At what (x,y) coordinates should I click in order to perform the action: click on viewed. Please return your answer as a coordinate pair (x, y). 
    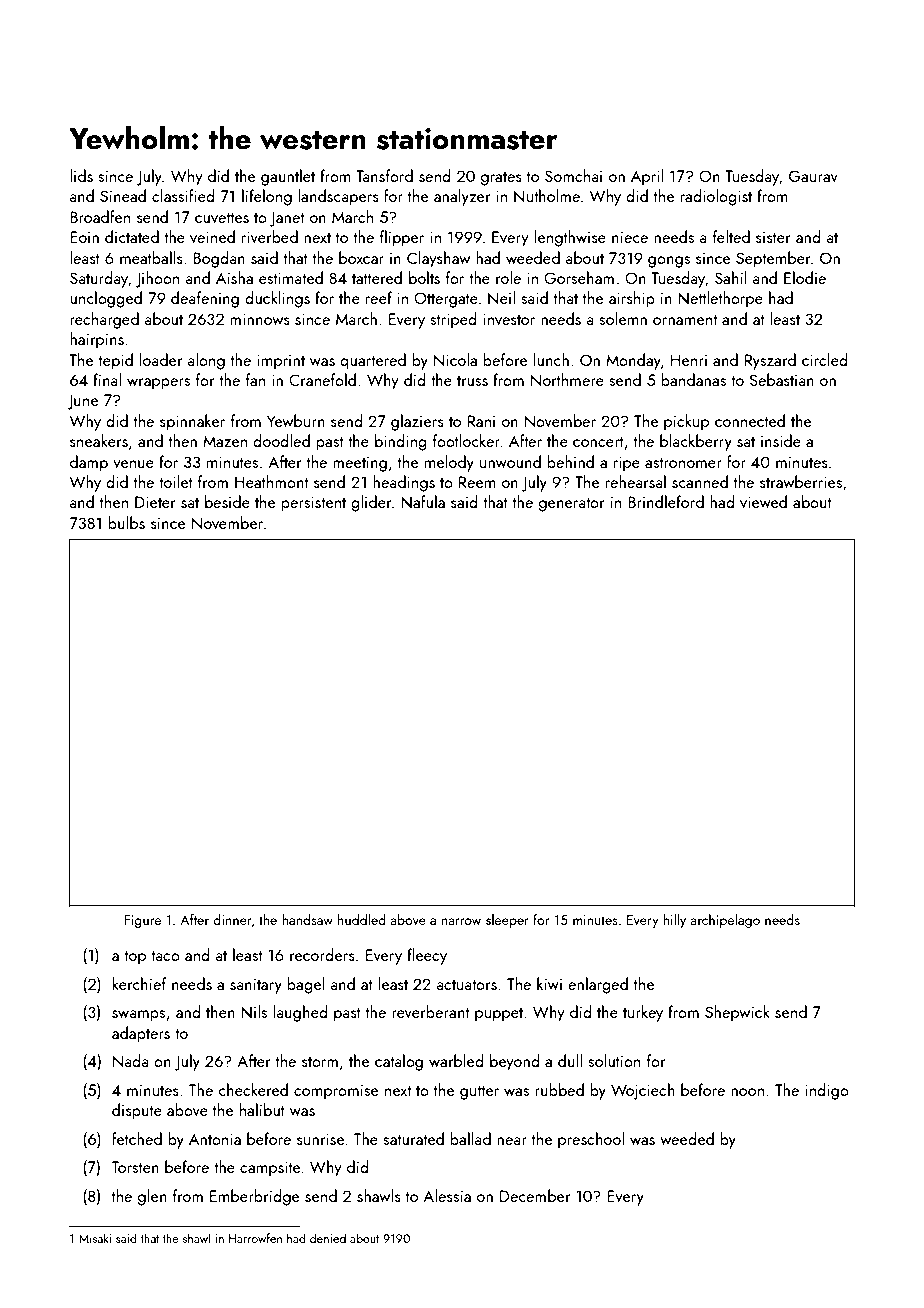
    Looking at the image, I should click on (763, 501).
